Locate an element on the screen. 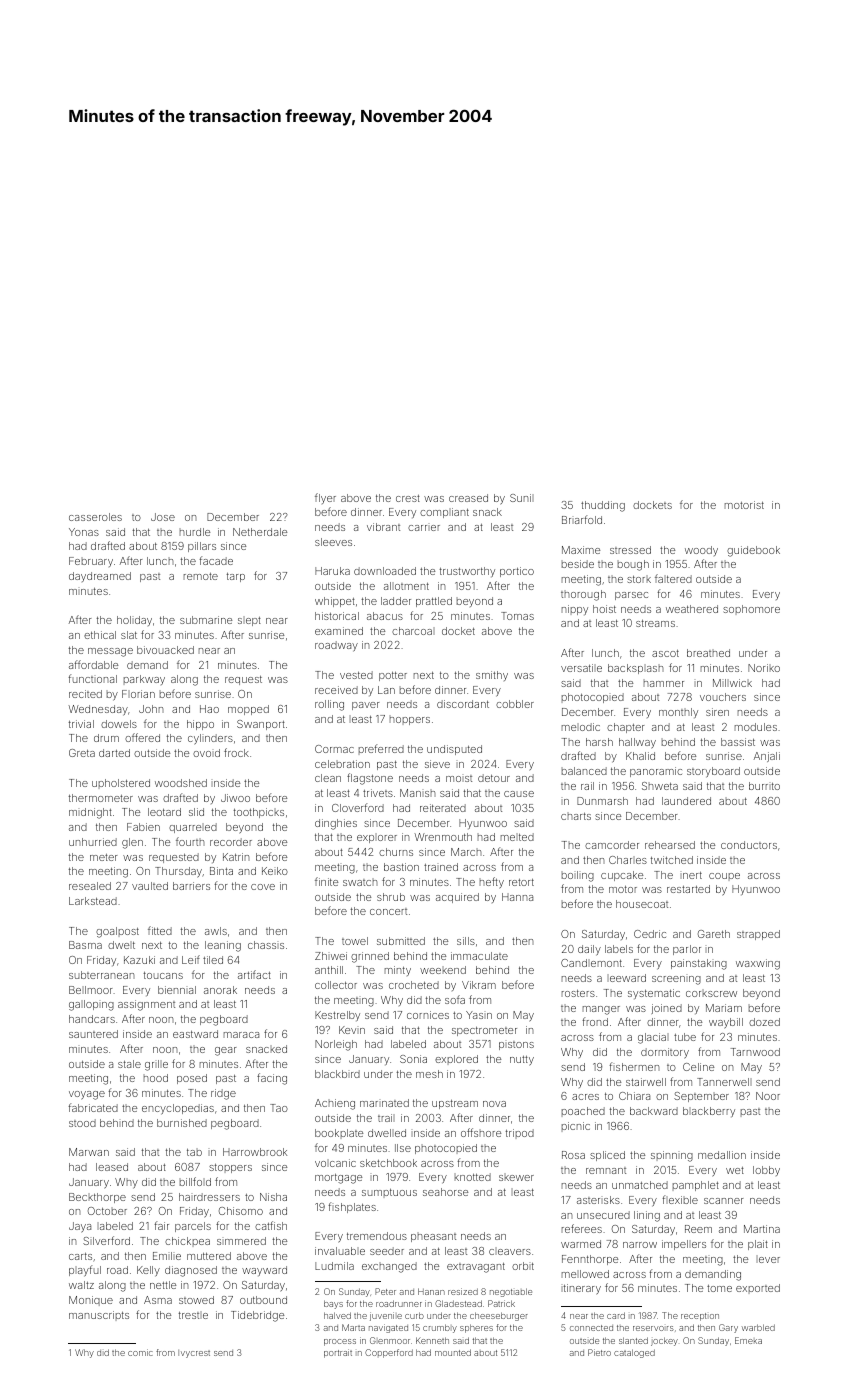  flyer is located at coordinates (325, 498).
